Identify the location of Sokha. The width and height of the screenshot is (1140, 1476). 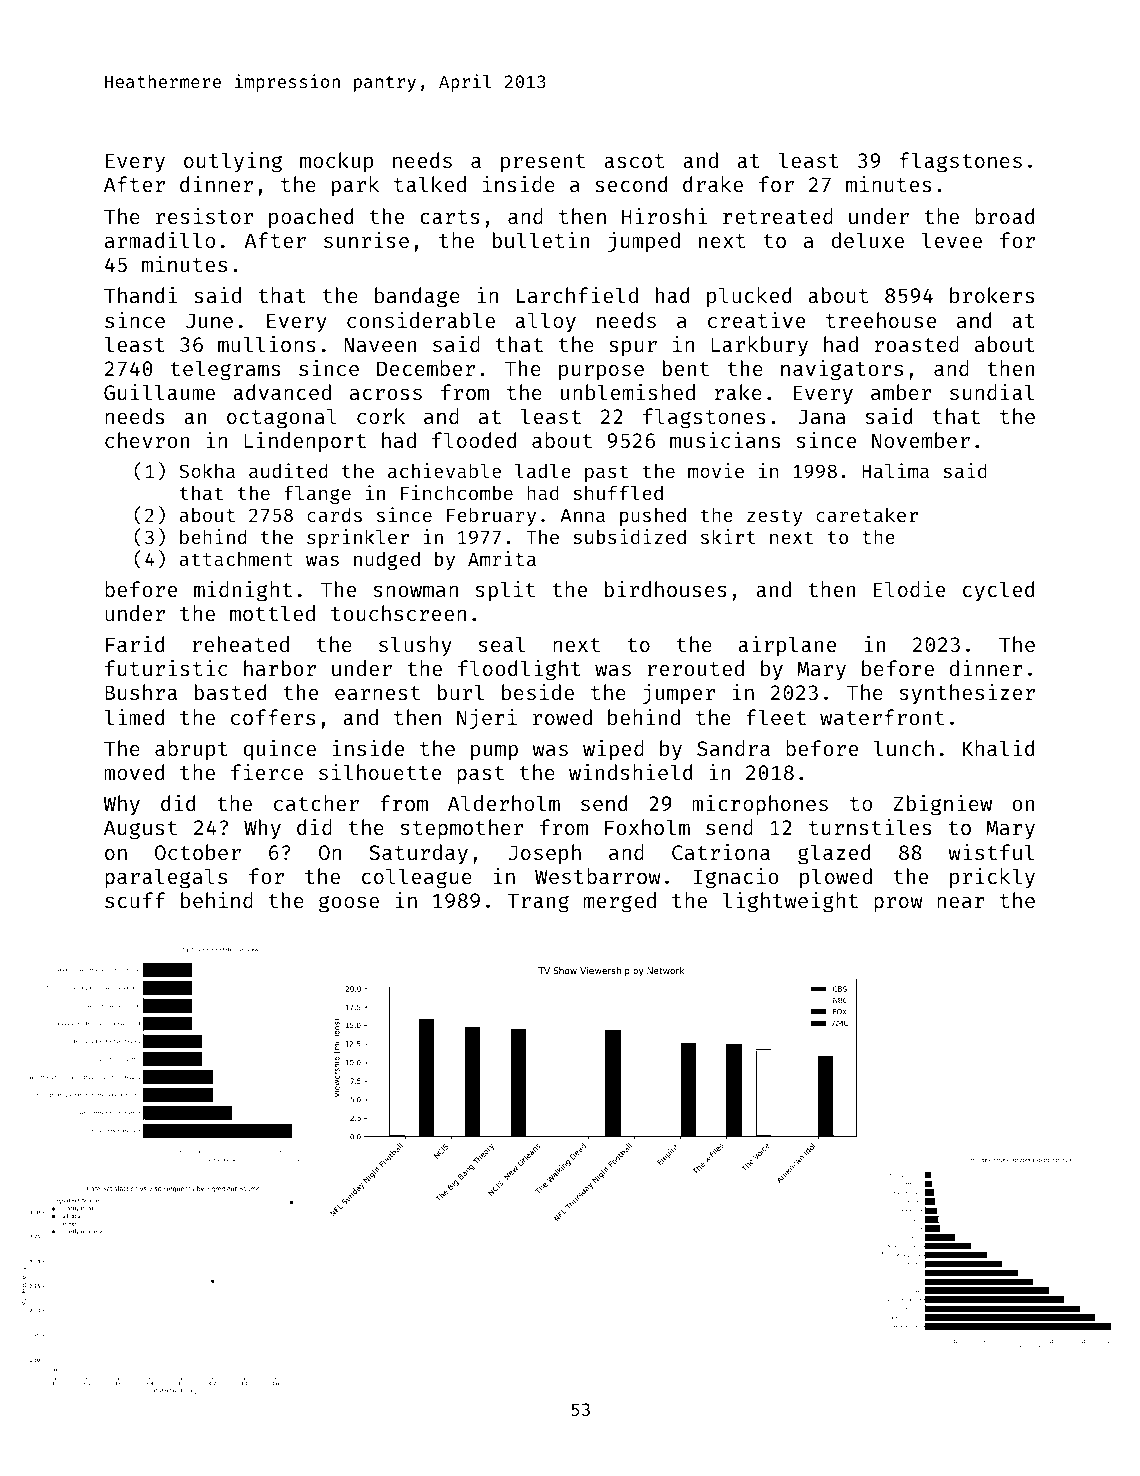
(207, 470).
